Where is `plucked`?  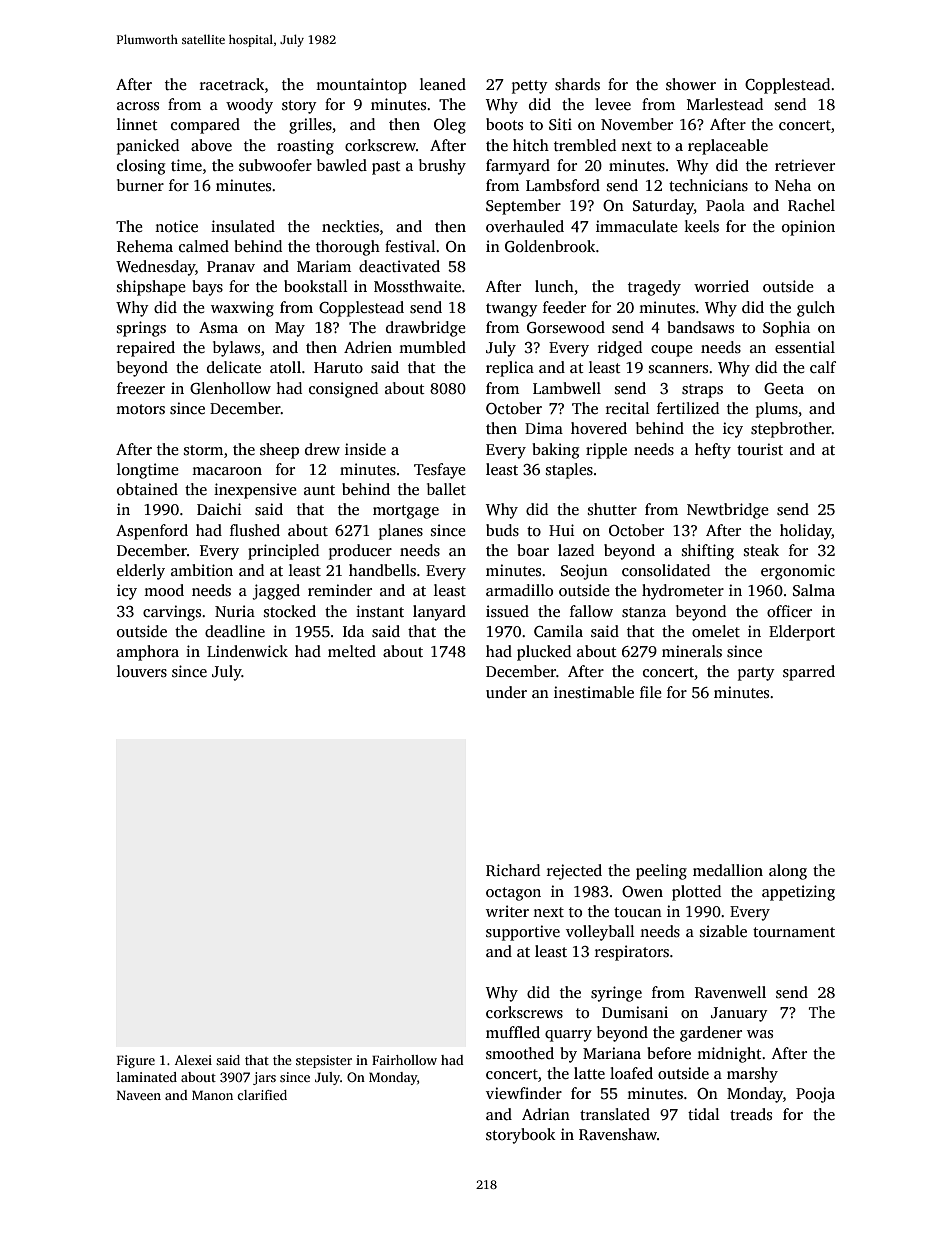 plucked is located at coordinates (544, 653).
